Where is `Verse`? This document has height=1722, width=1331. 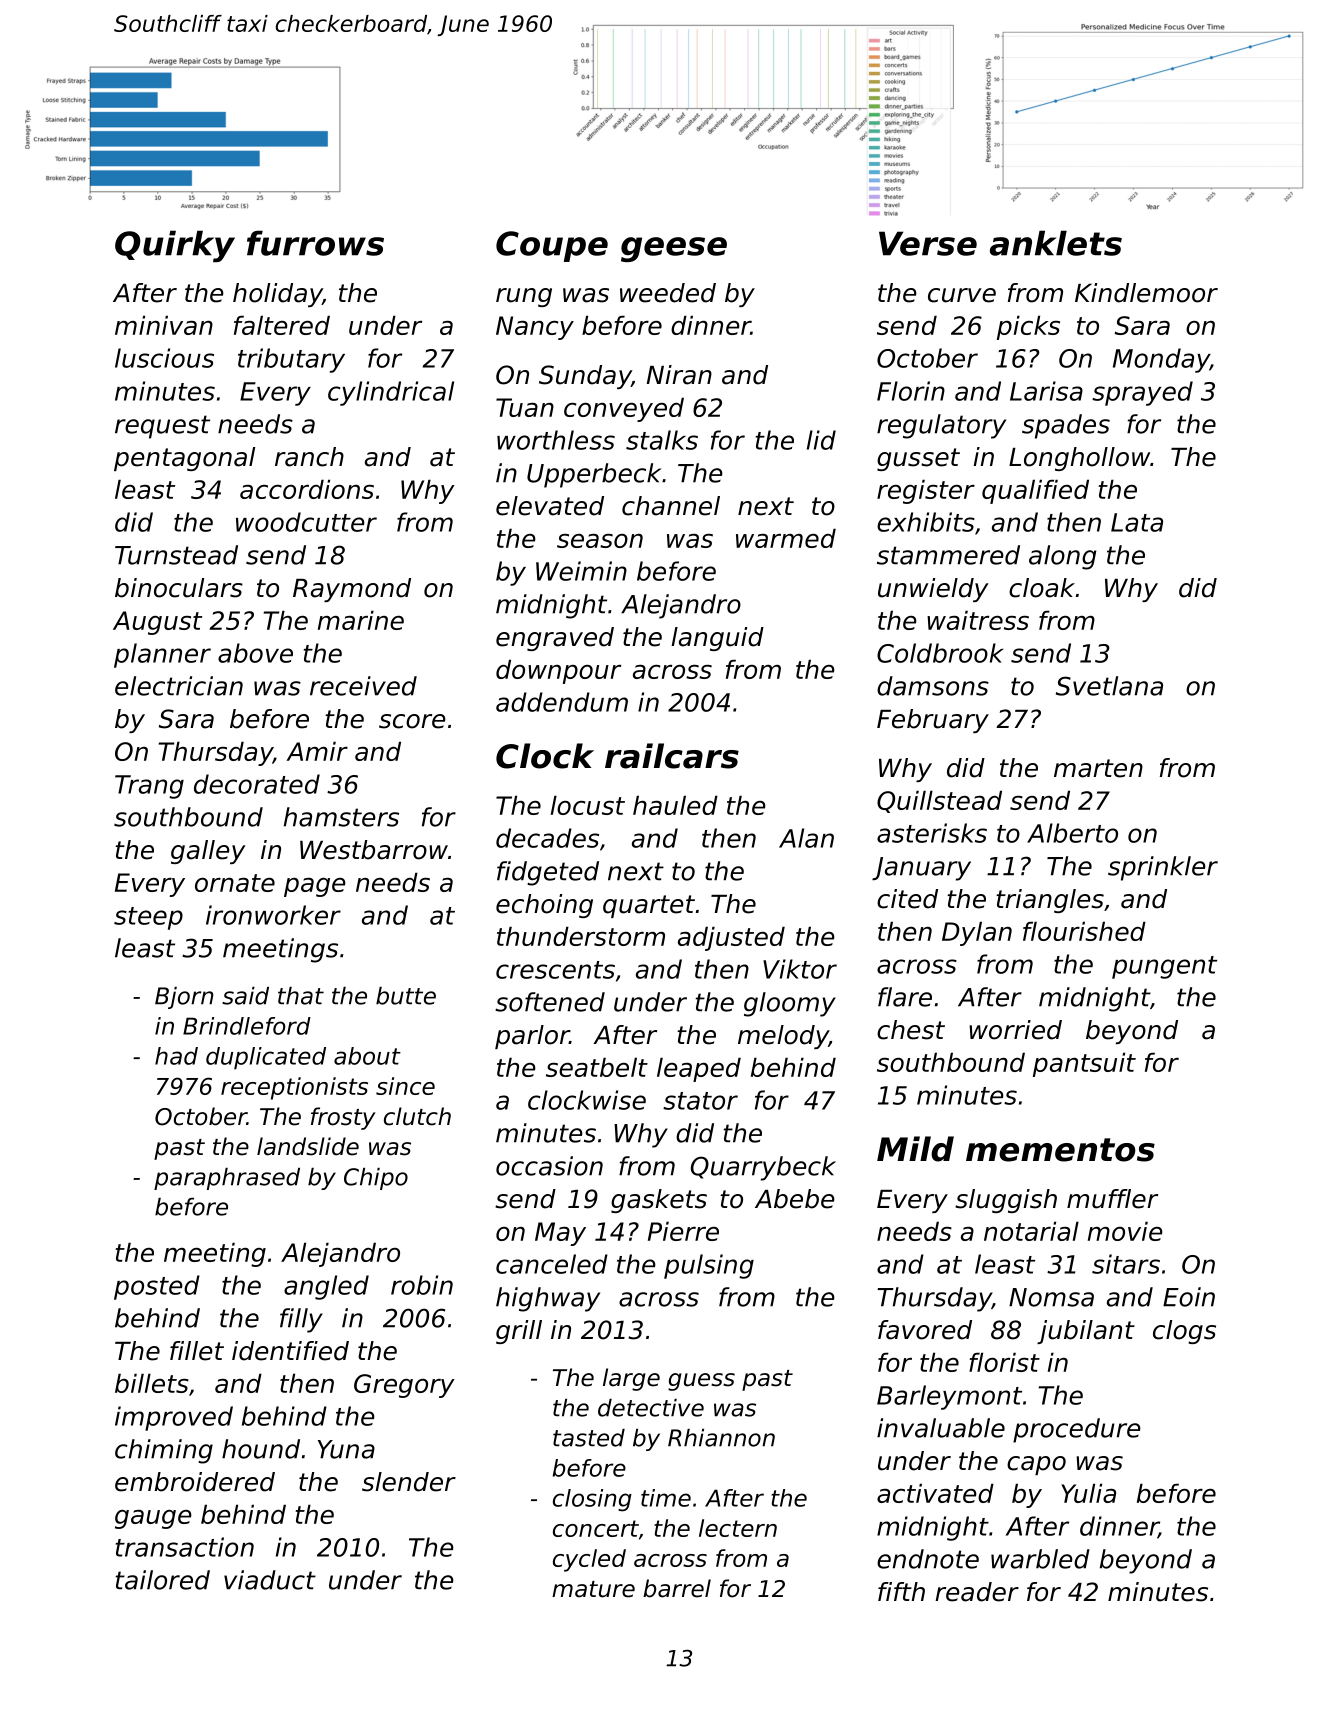
Verse is located at coordinates (928, 243).
